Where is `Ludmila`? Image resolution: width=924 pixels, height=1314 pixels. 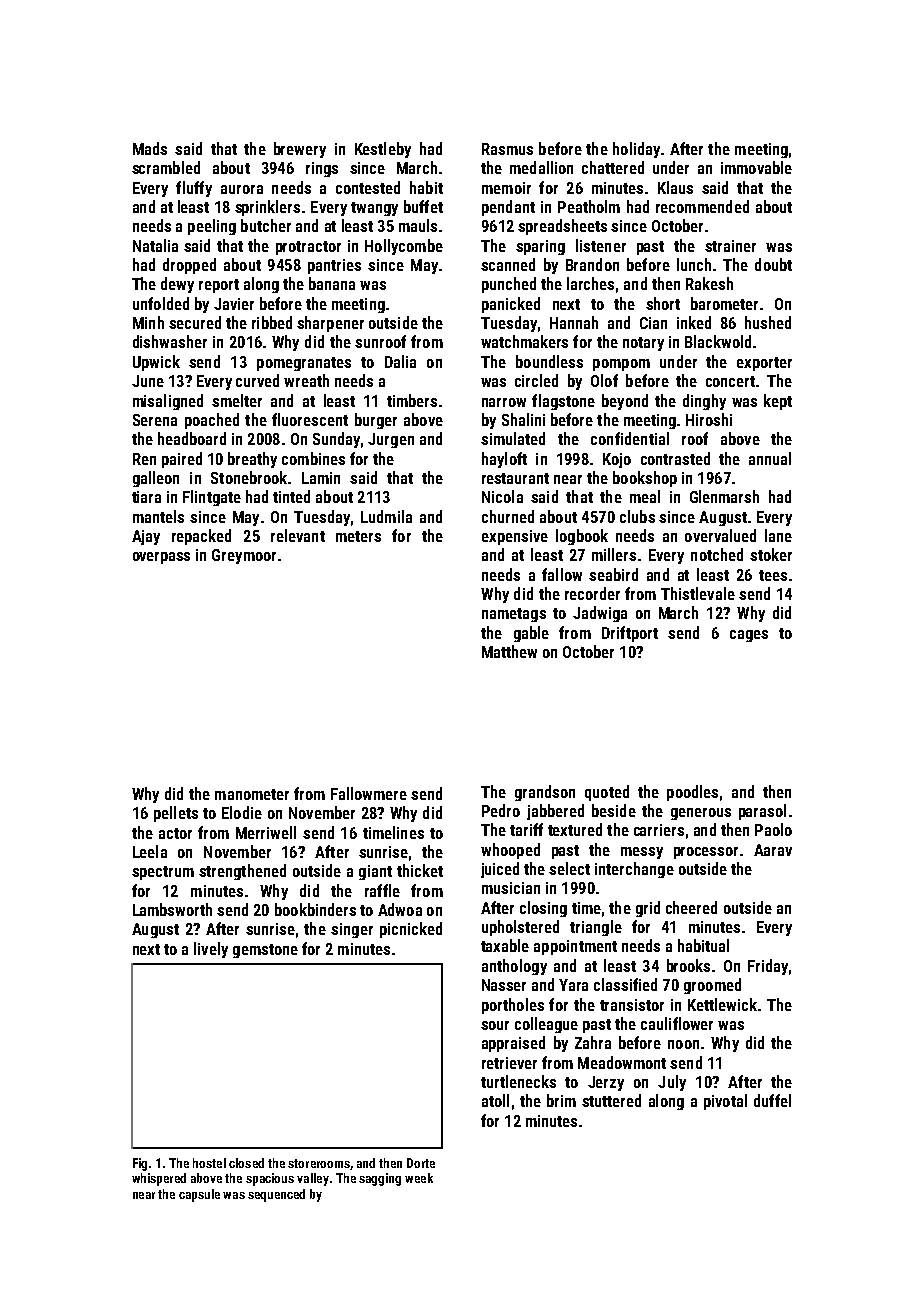
Ludmila is located at coordinates (386, 516).
